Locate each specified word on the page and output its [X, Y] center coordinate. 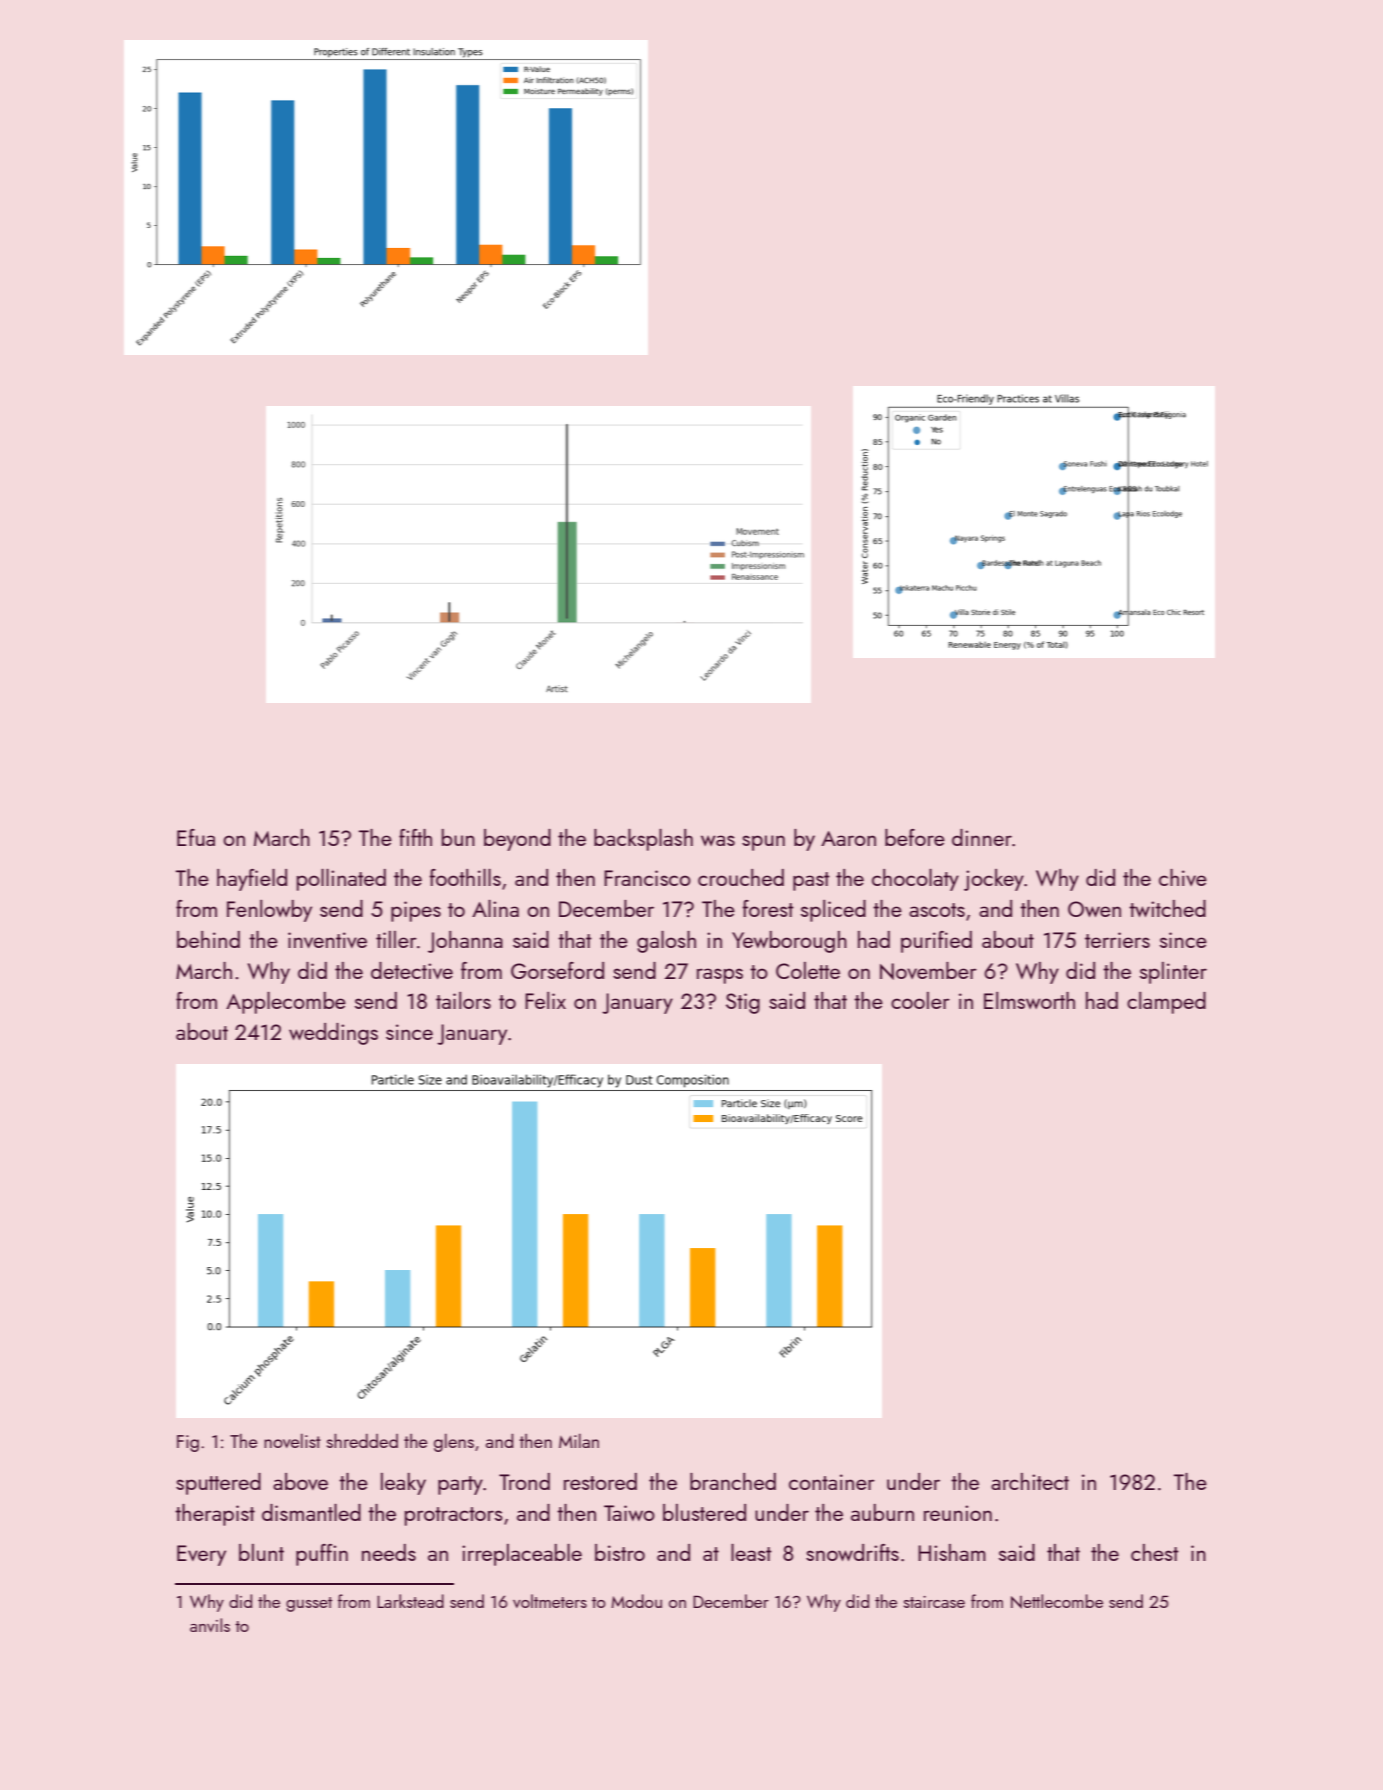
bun [458, 837]
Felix [545, 1000]
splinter [1173, 973]
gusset [309, 1604]
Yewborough [789, 942]
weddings [333, 1034]
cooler [920, 1000]
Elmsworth [1029, 1000]
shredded [362, 1441]
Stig [743, 1003]
